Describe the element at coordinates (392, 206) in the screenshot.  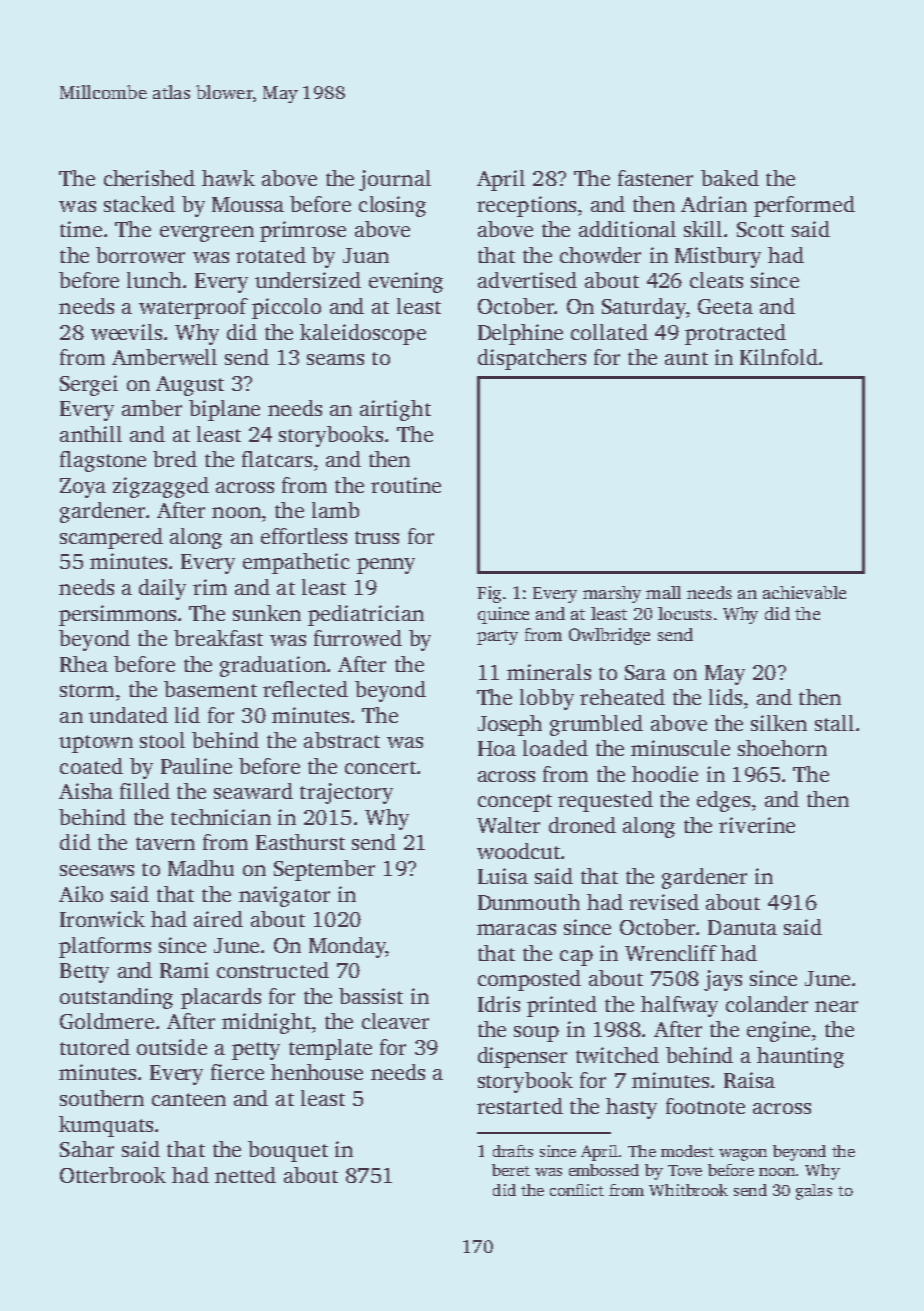
I see `closing` at that location.
